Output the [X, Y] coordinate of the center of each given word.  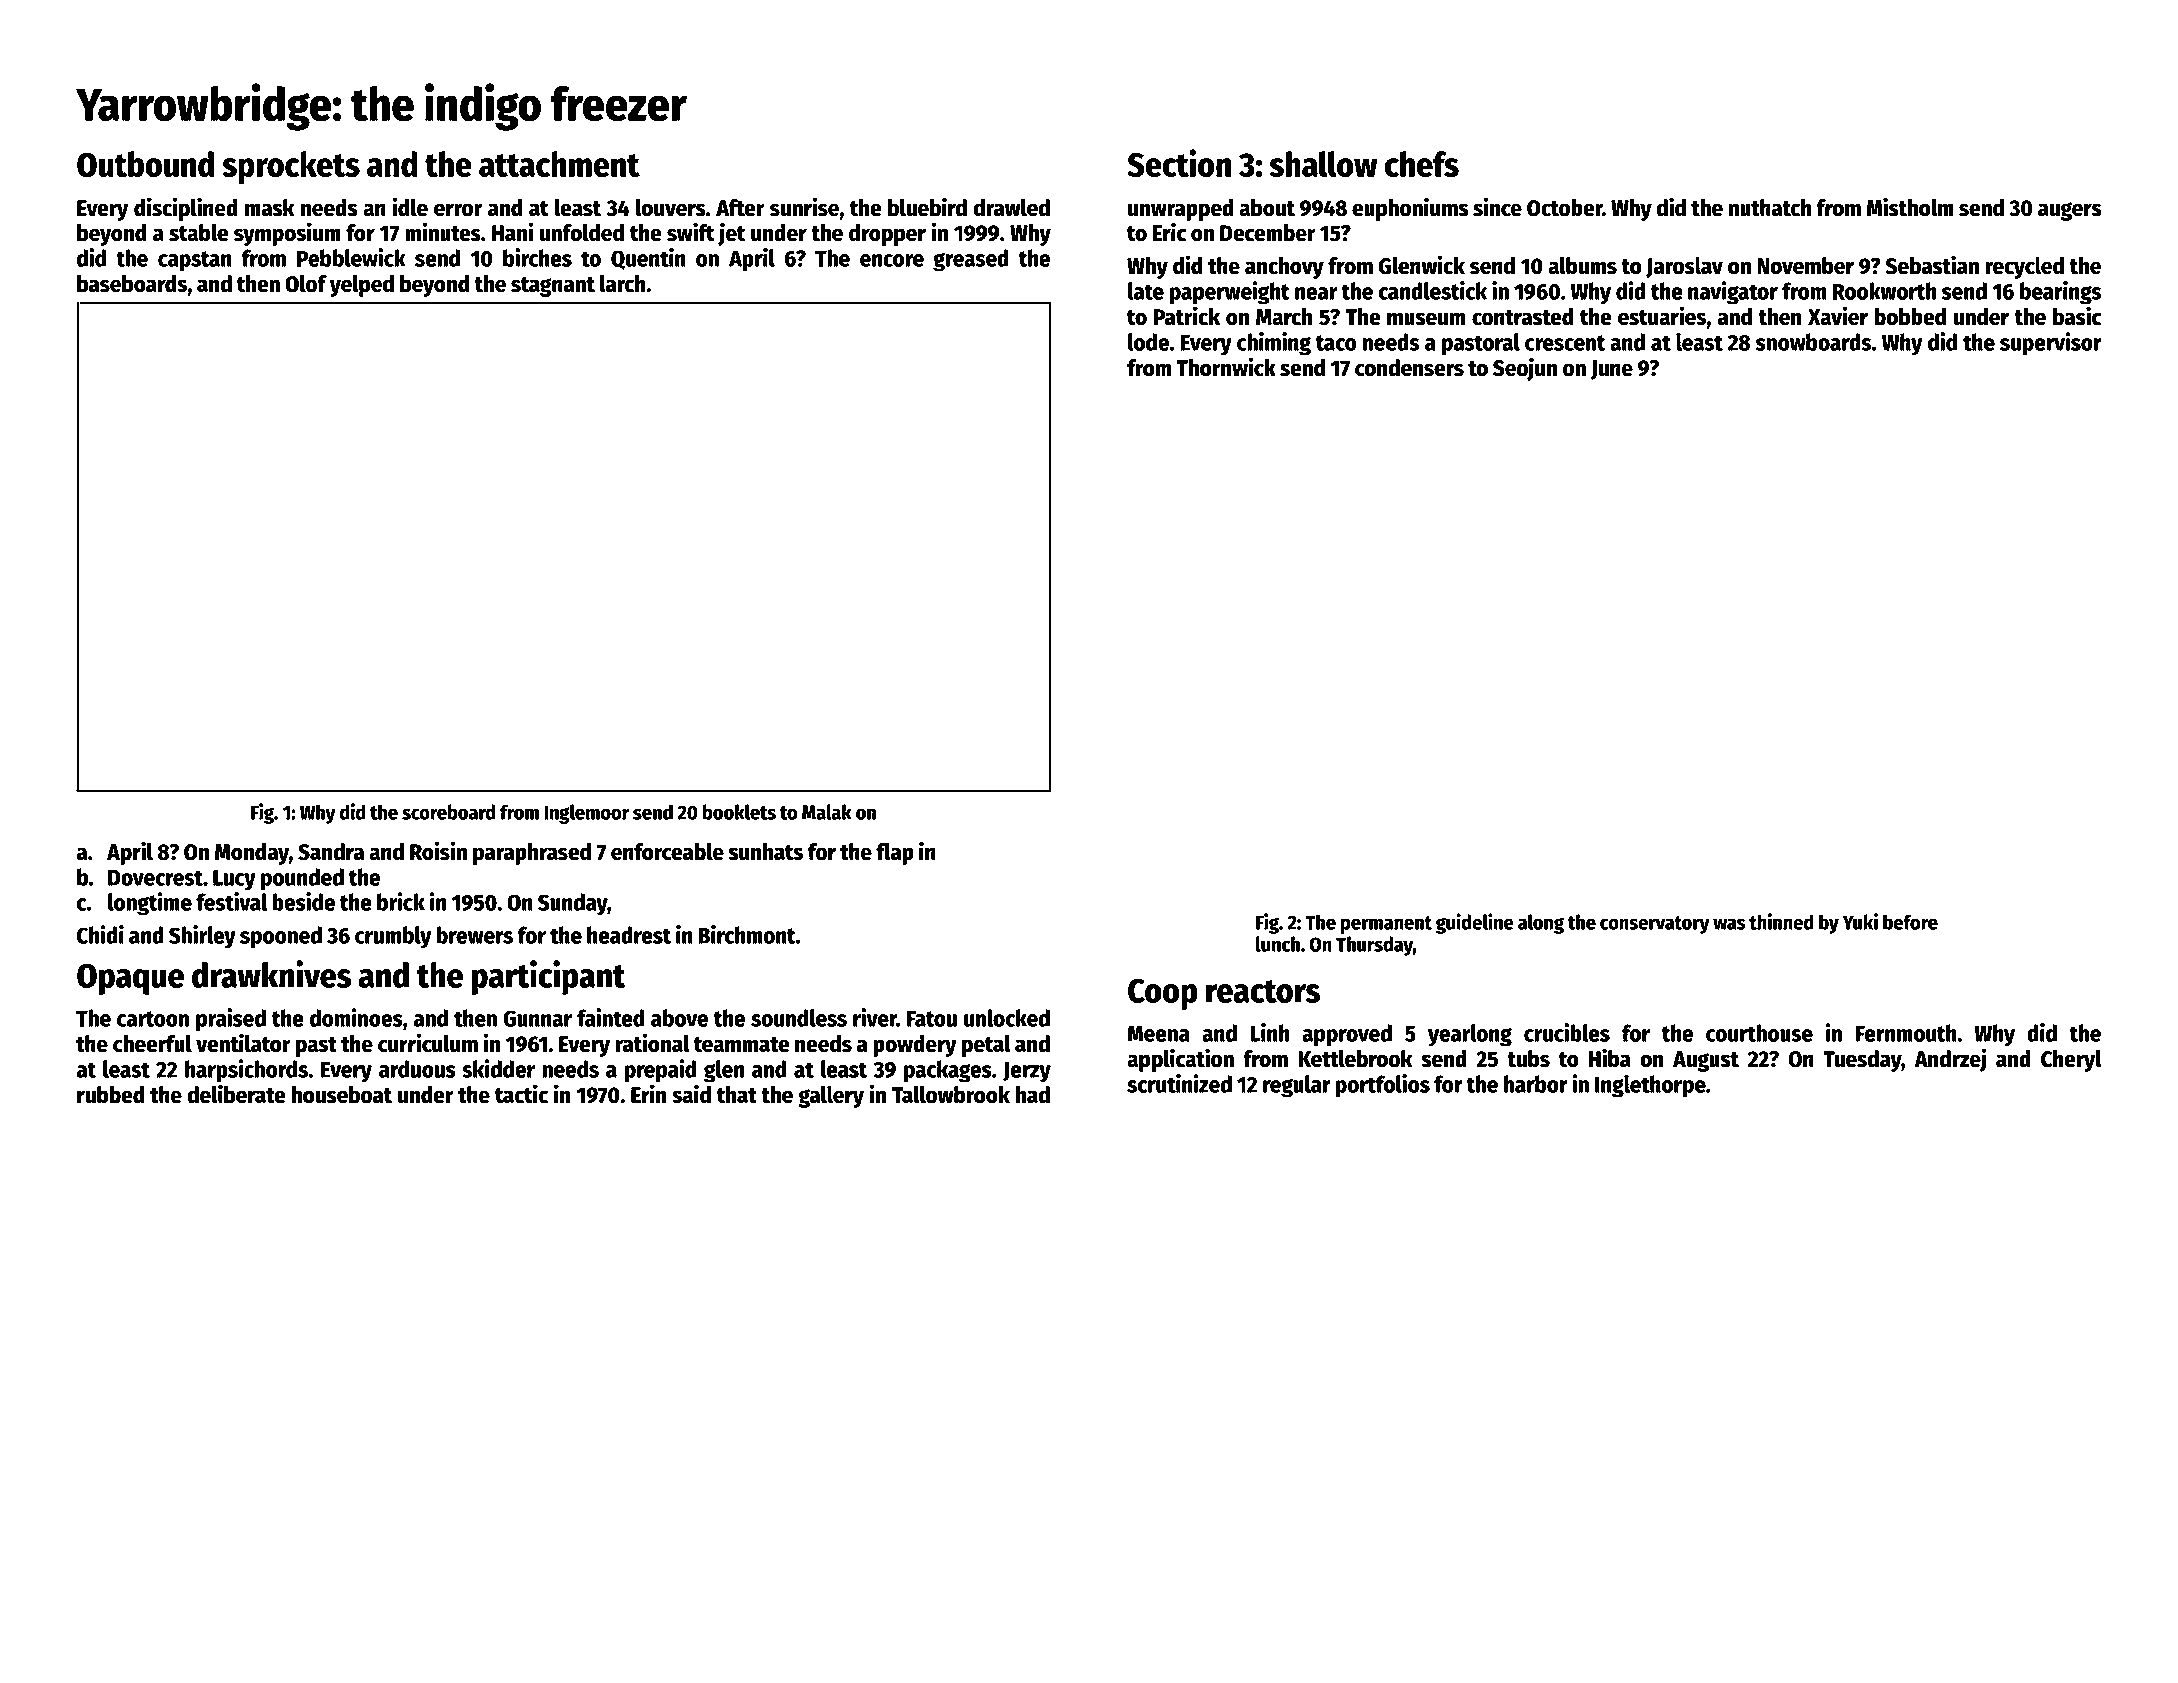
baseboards [132, 284]
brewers [474, 935]
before [1910, 922]
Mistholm [1910, 207]
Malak [827, 812]
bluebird [927, 207]
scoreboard [449, 812]
